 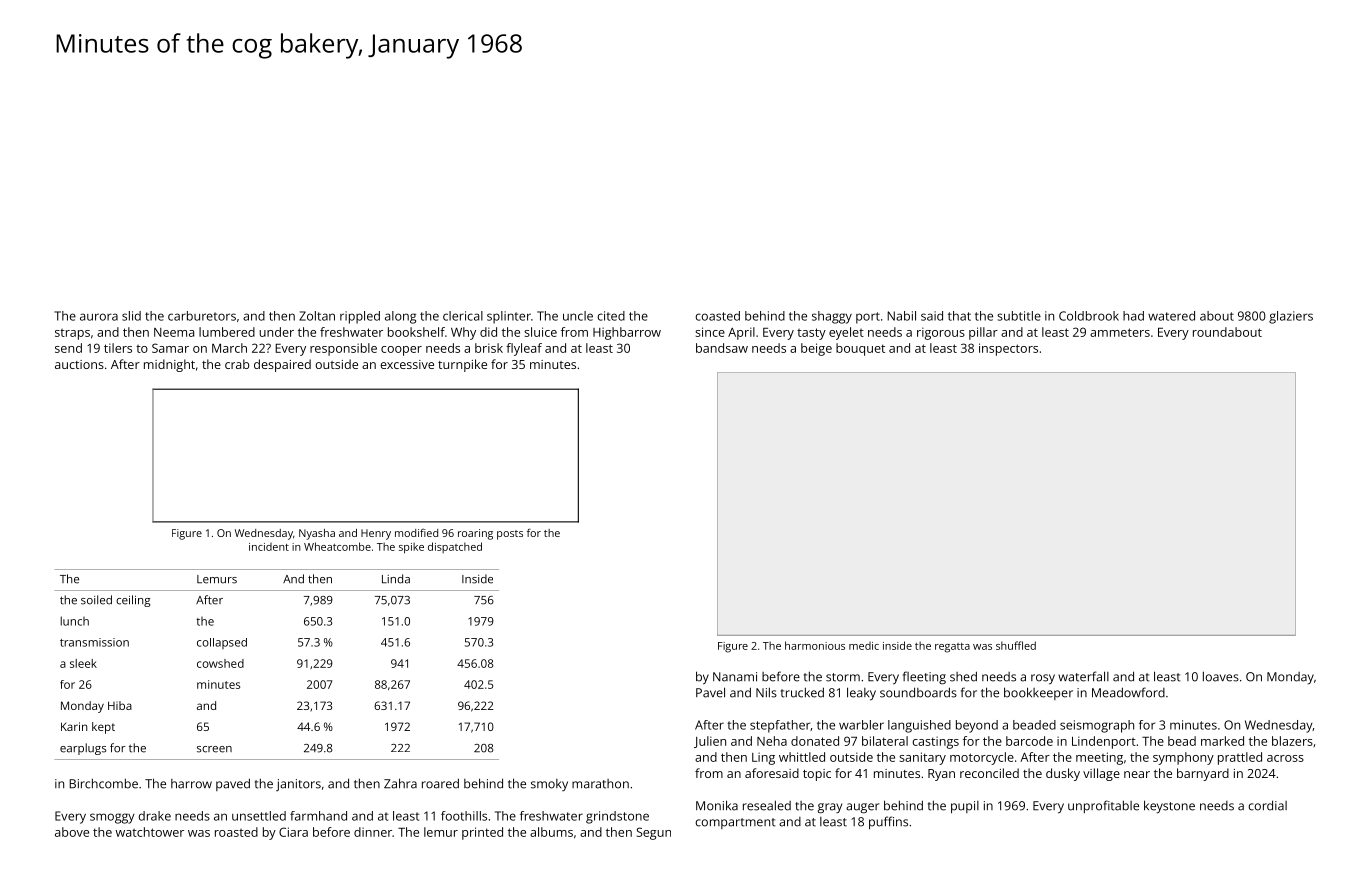 I want to click on Linda, so click(x=396, y=579).
